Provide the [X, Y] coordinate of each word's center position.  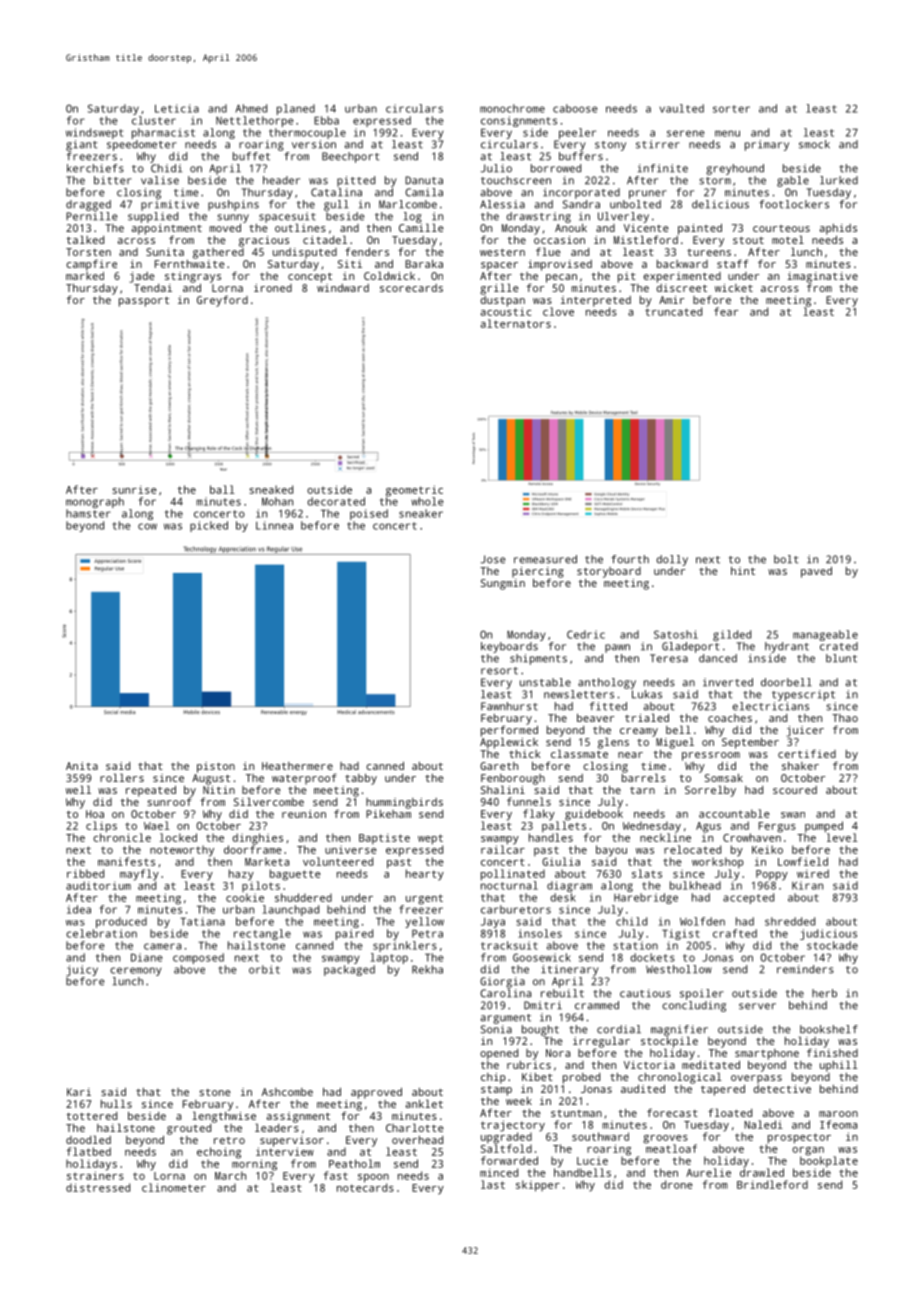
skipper [538, 1186]
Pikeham [388, 814]
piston [216, 767]
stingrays [193, 277]
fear [726, 311]
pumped [824, 827]
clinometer [174, 1187]
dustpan [503, 301]
